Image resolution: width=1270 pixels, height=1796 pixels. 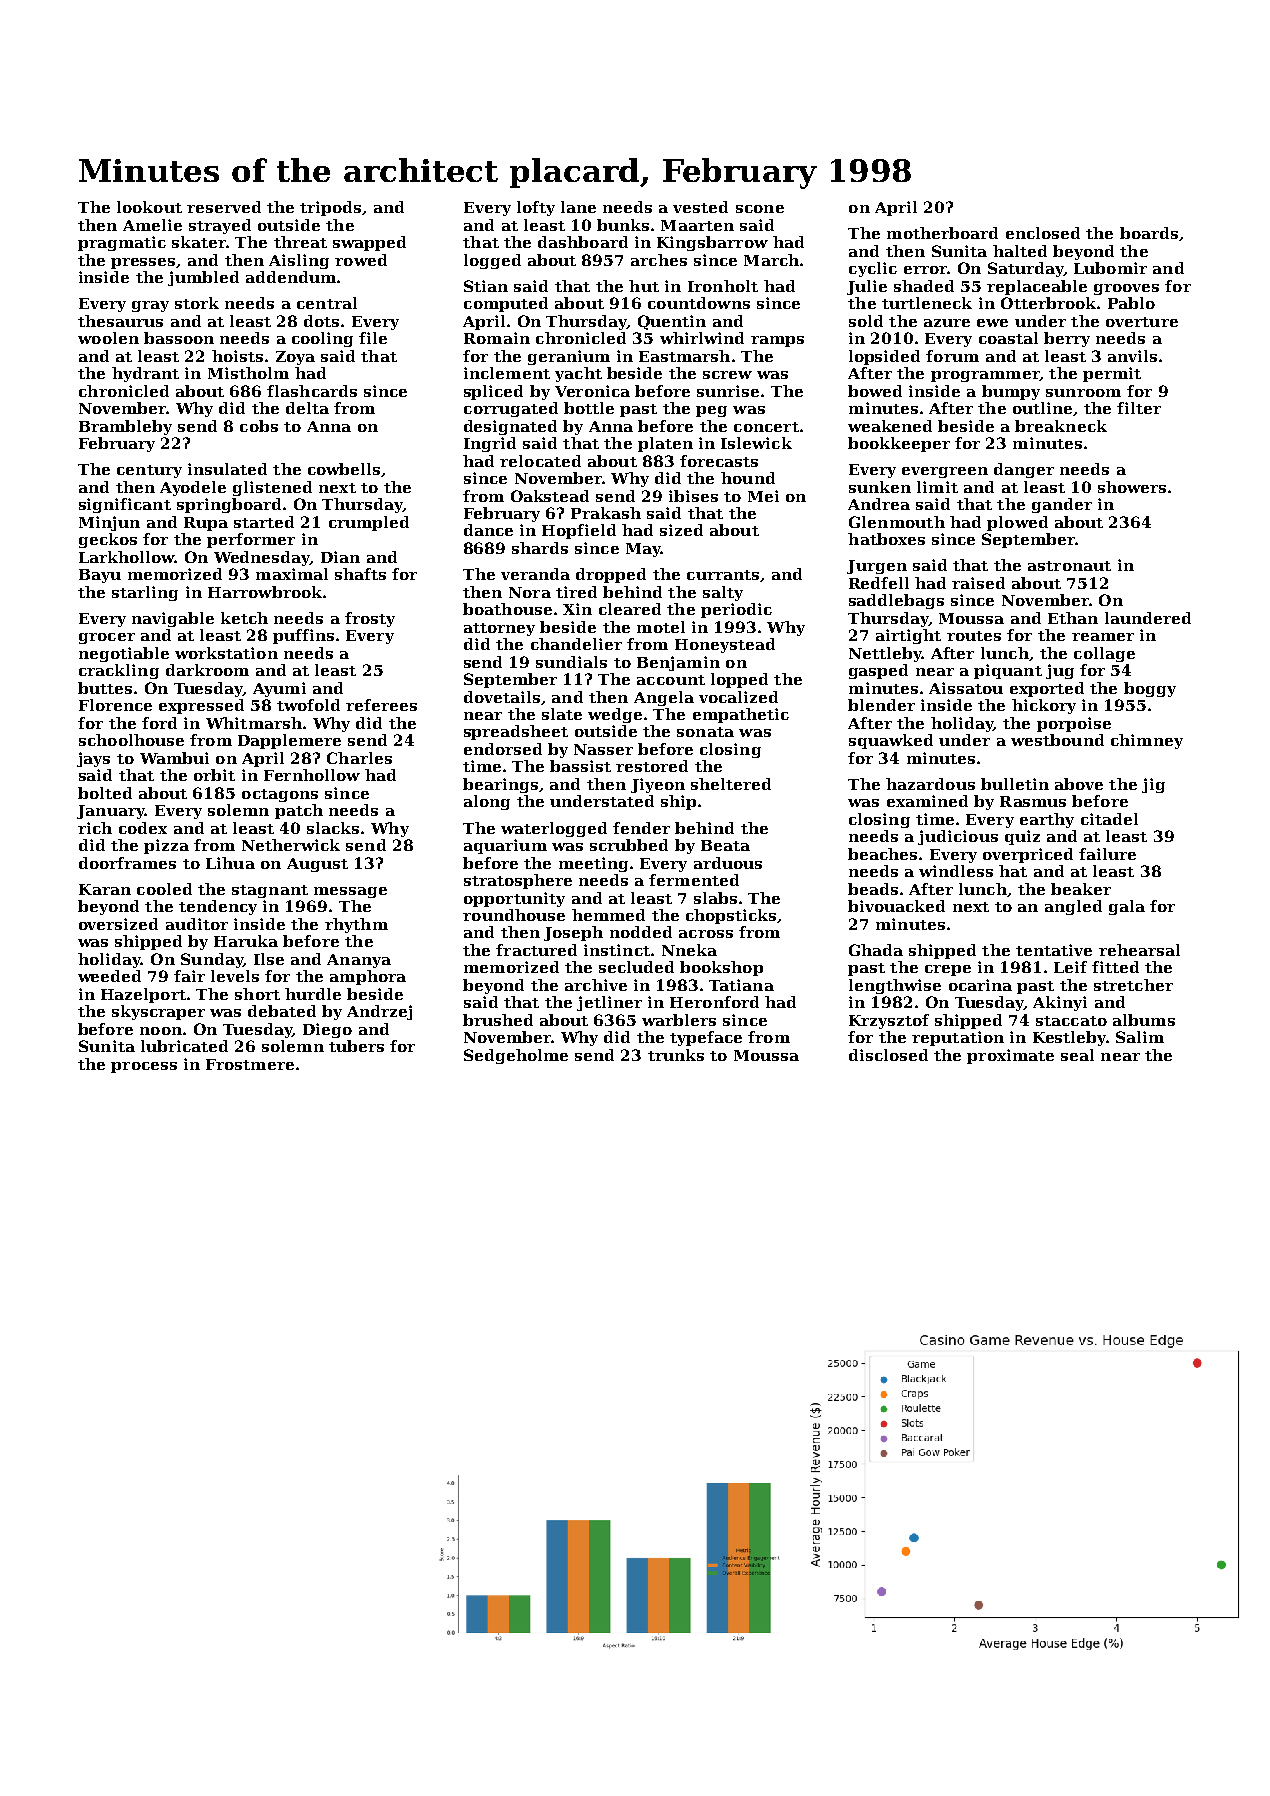 What do you see at coordinates (1127, 907) in the image?
I see `gala` at bounding box center [1127, 907].
